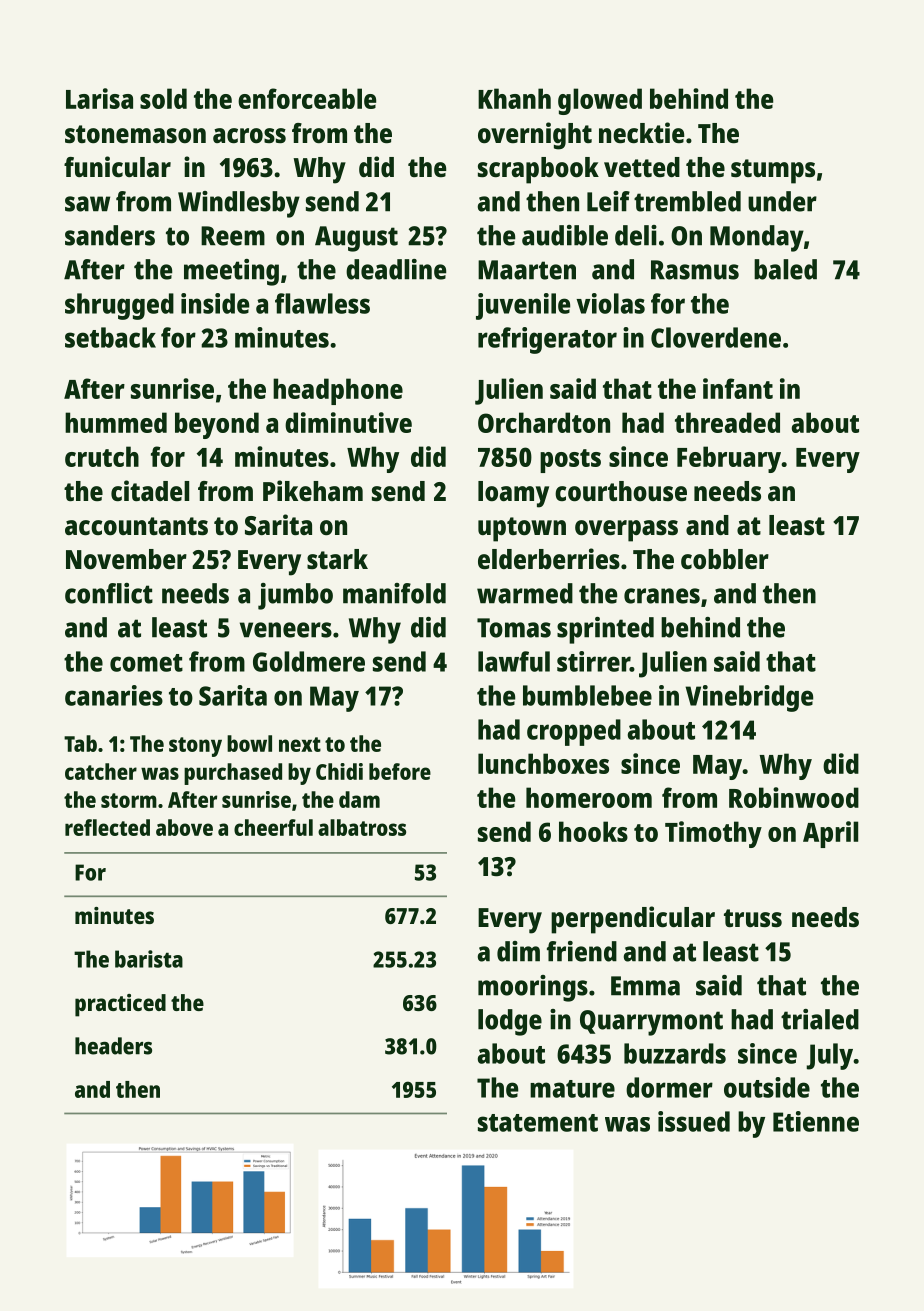 The height and width of the page is (1311, 924). I want to click on Vinebridge, so click(749, 698).
